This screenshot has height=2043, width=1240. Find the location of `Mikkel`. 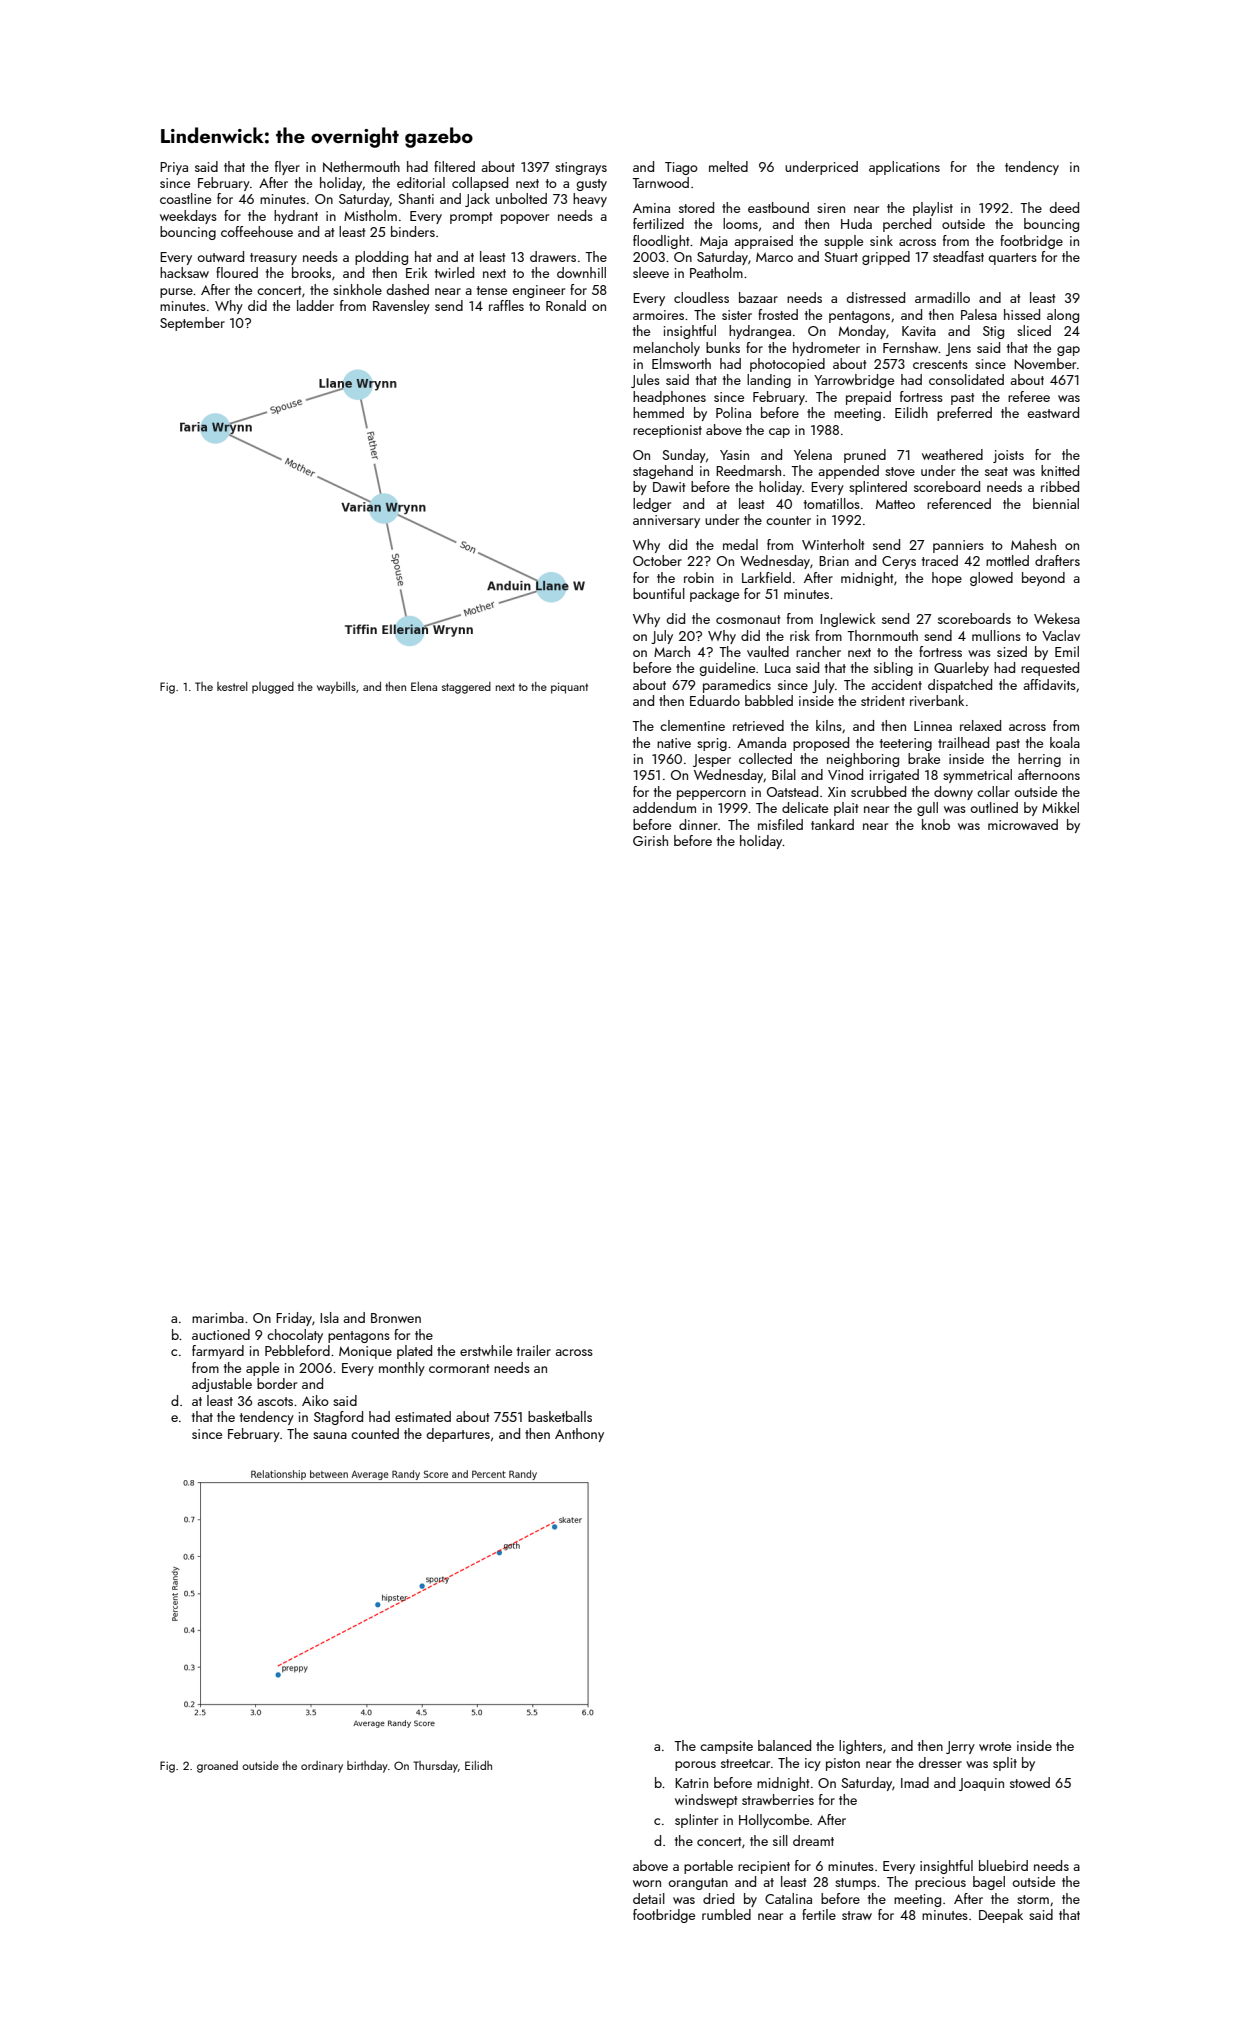

Mikkel is located at coordinates (1060, 807).
